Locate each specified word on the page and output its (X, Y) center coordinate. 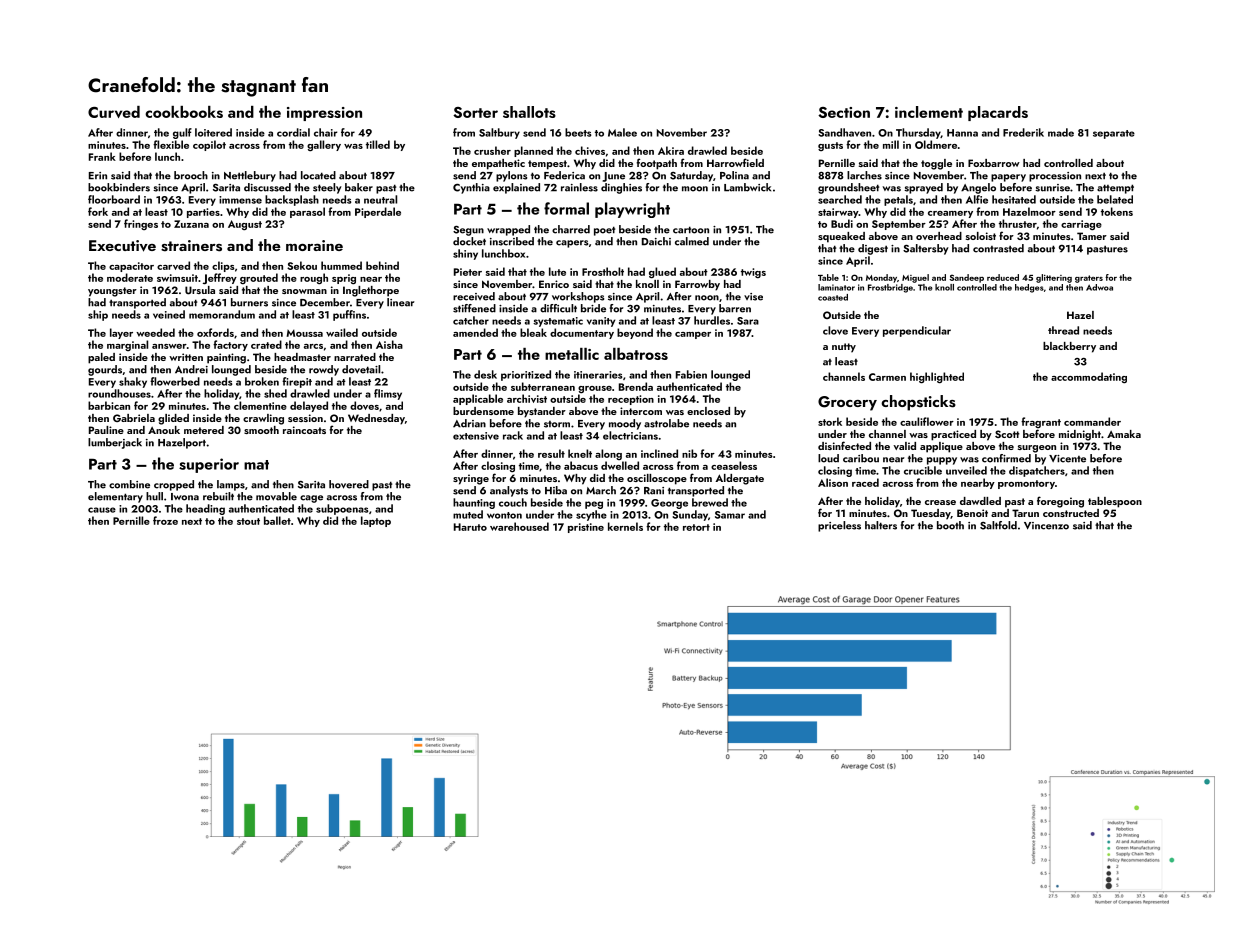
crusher (492, 150)
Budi (842, 223)
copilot (209, 145)
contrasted (998, 248)
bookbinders (119, 187)
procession (1055, 177)
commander (1092, 421)
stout (248, 521)
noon (707, 298)
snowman (304, 291)
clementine (260, 405)
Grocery (847, 403)
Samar (730, 515)
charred (571, 229)
